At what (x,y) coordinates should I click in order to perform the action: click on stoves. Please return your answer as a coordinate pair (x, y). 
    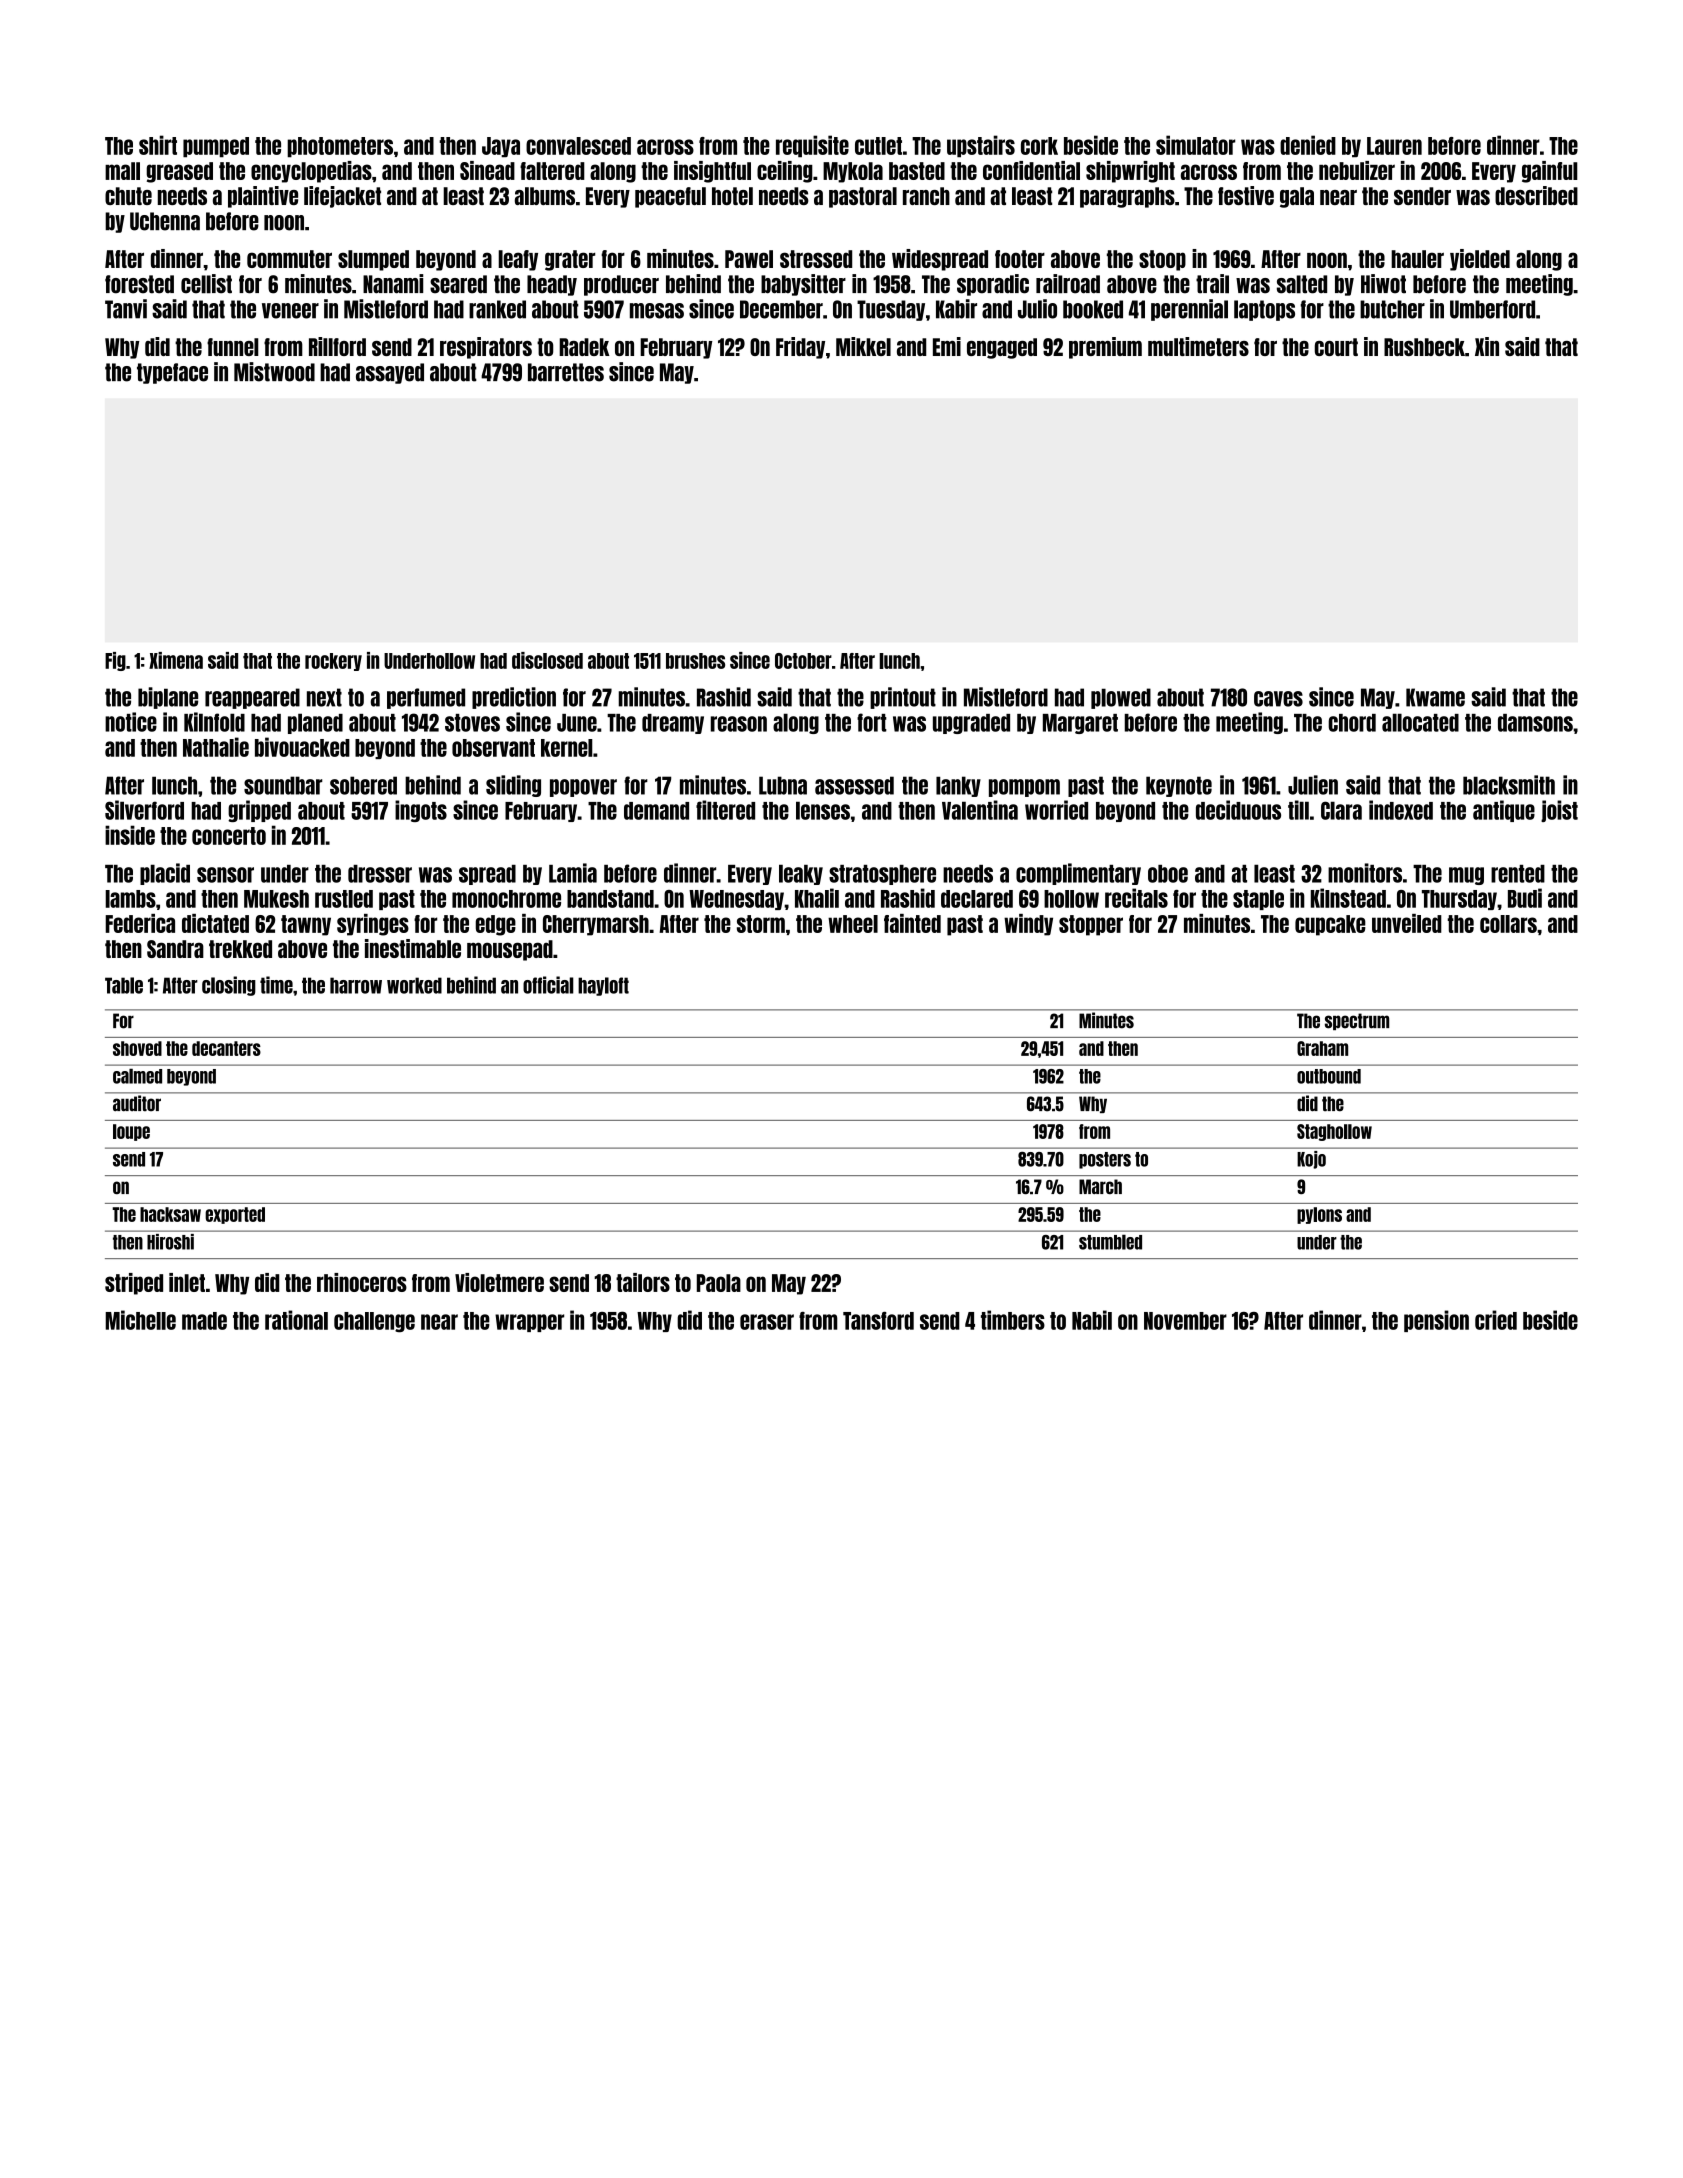
    Looking at the image, I should click on (472, 723).
